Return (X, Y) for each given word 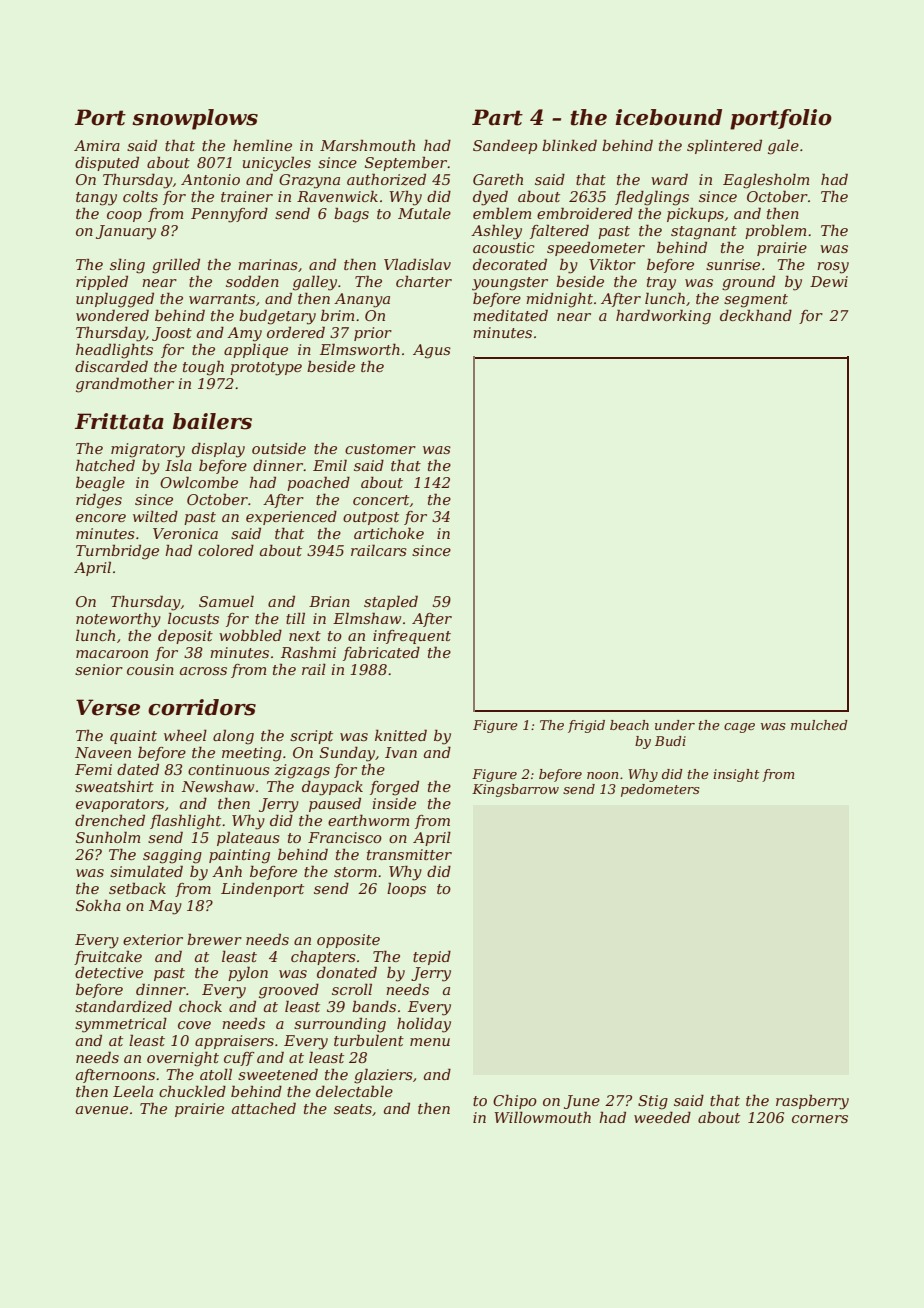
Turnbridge (117, 552)
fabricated (381, 653)
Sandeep (505, 146)
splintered (724, 146)
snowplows (195, 119)
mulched (819, 725)
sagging (172, 856)
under (675, 725)
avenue (102, 1110)
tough (203, 368)
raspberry (812, 1102)
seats (353, 1109)
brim (337, 315)
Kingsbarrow (515, 790)
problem (775, 231)
